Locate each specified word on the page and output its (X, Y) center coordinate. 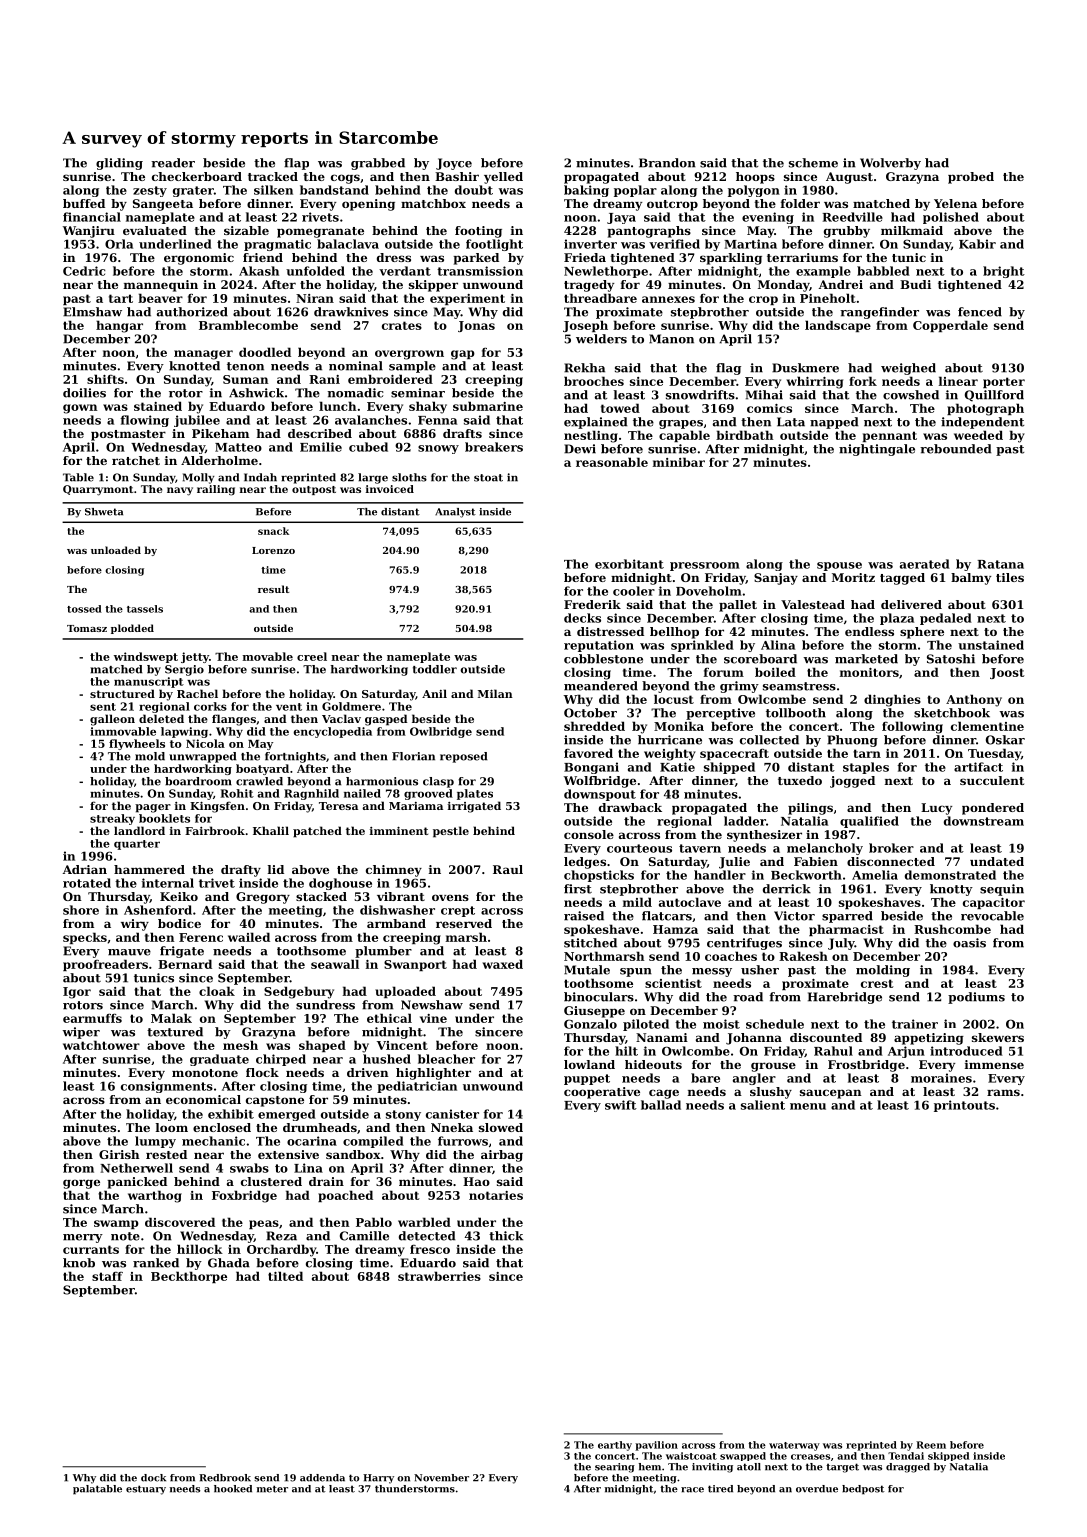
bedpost (863, 1490)
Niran (315, 298)
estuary (146, 1490)
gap (463, 355)
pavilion (656, 1446)
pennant (890, 436)
